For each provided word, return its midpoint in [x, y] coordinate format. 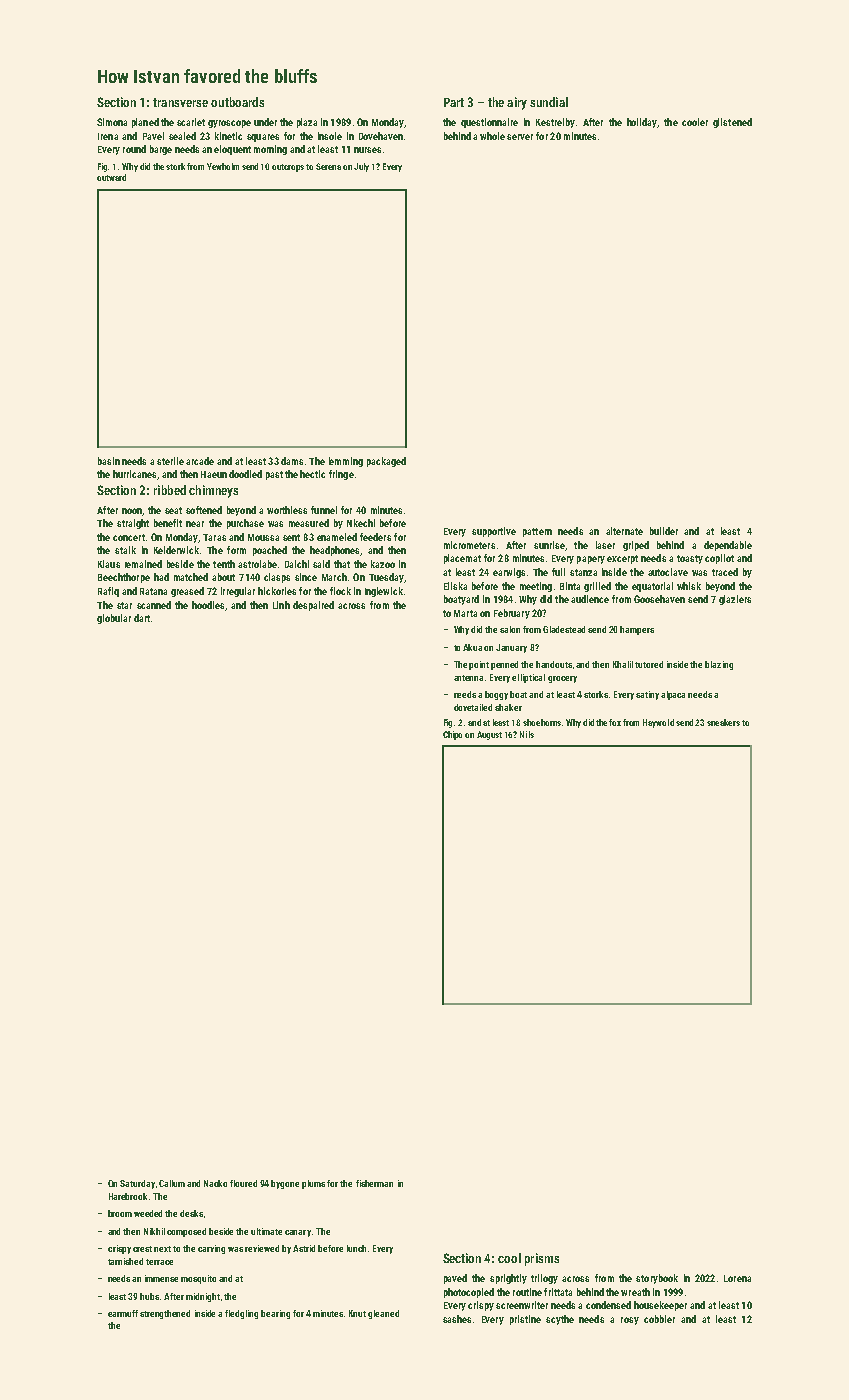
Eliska [455, 586]
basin [109, 461]
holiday [642, 123]
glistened [732, 123]
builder [664, 531]
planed [145, 123]
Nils [527, 734]
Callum [172, 1183]
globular [114, 619]
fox [615, 722]
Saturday [137, 1184]
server [520, 137]
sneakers [723, 722]
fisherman [374, 1183]
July [361, 167]
